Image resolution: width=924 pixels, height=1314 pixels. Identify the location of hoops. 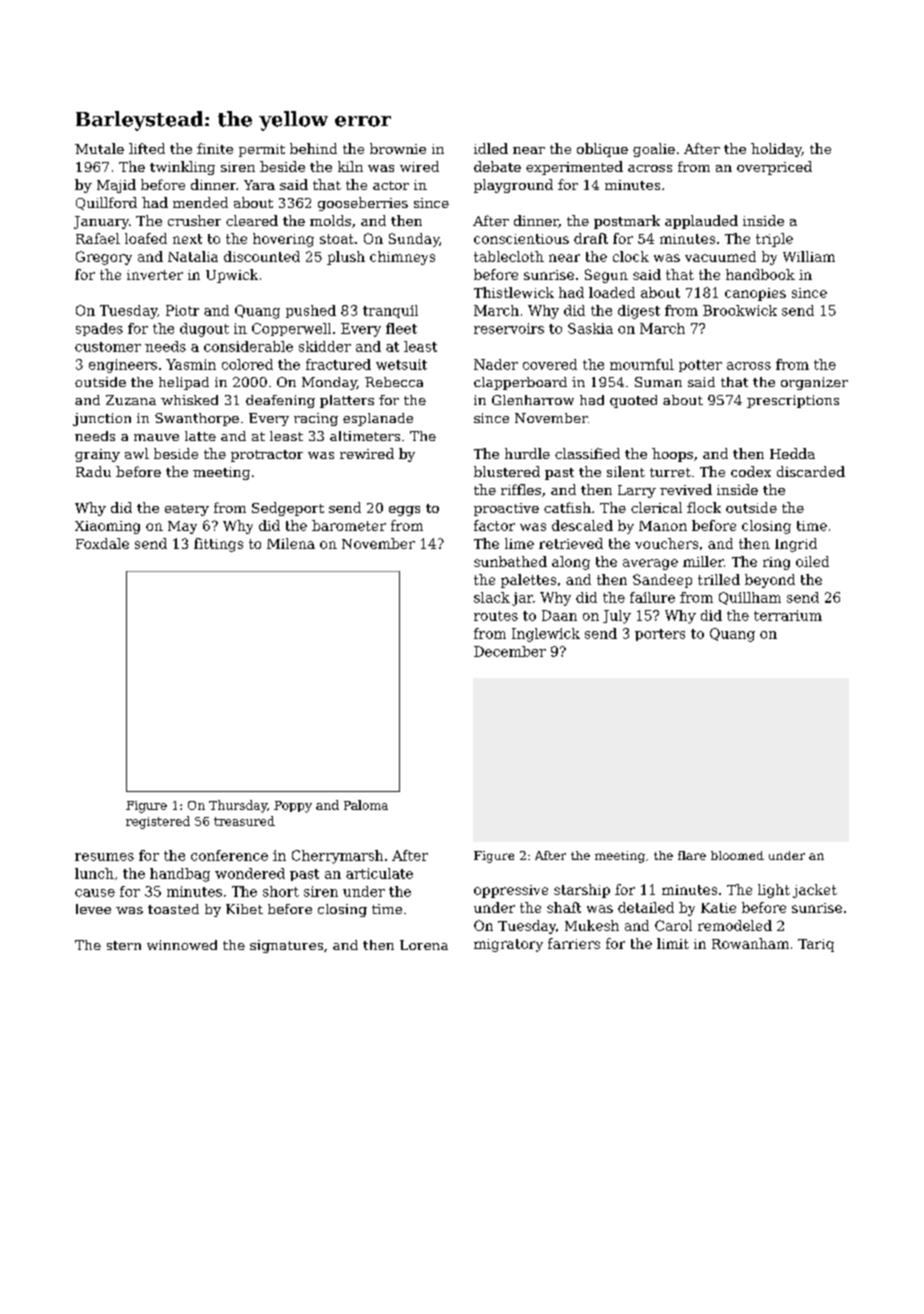
(672, 455).
